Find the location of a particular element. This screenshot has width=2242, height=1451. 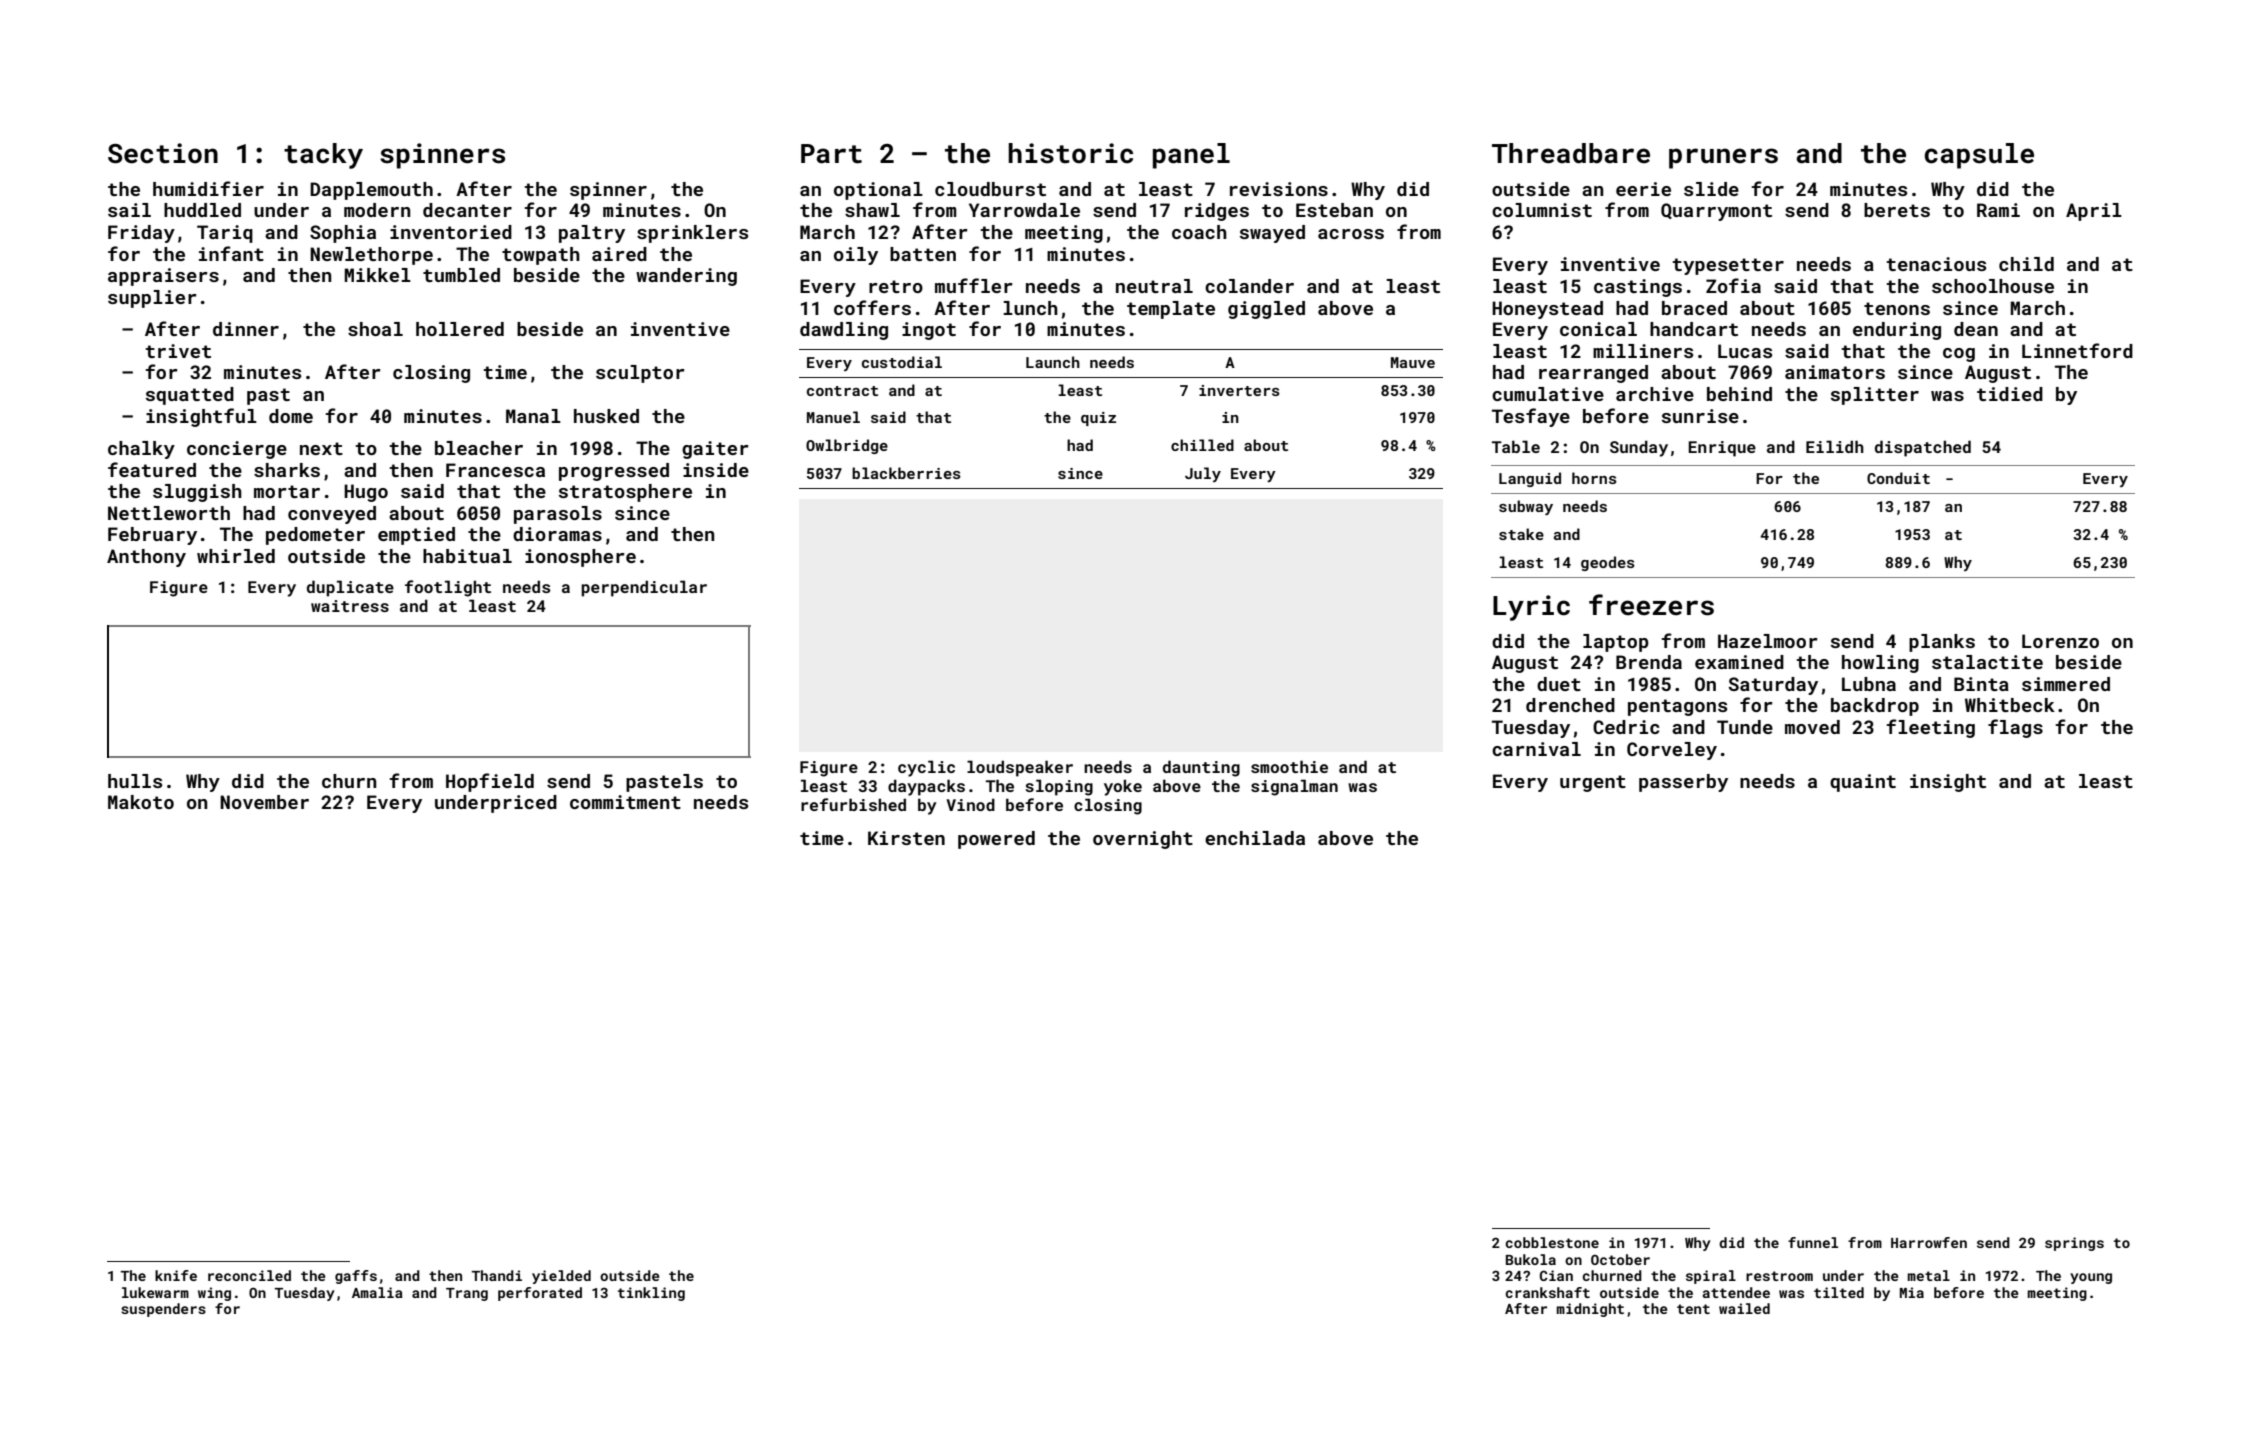

duet is located at coordinates (1559, 684).
